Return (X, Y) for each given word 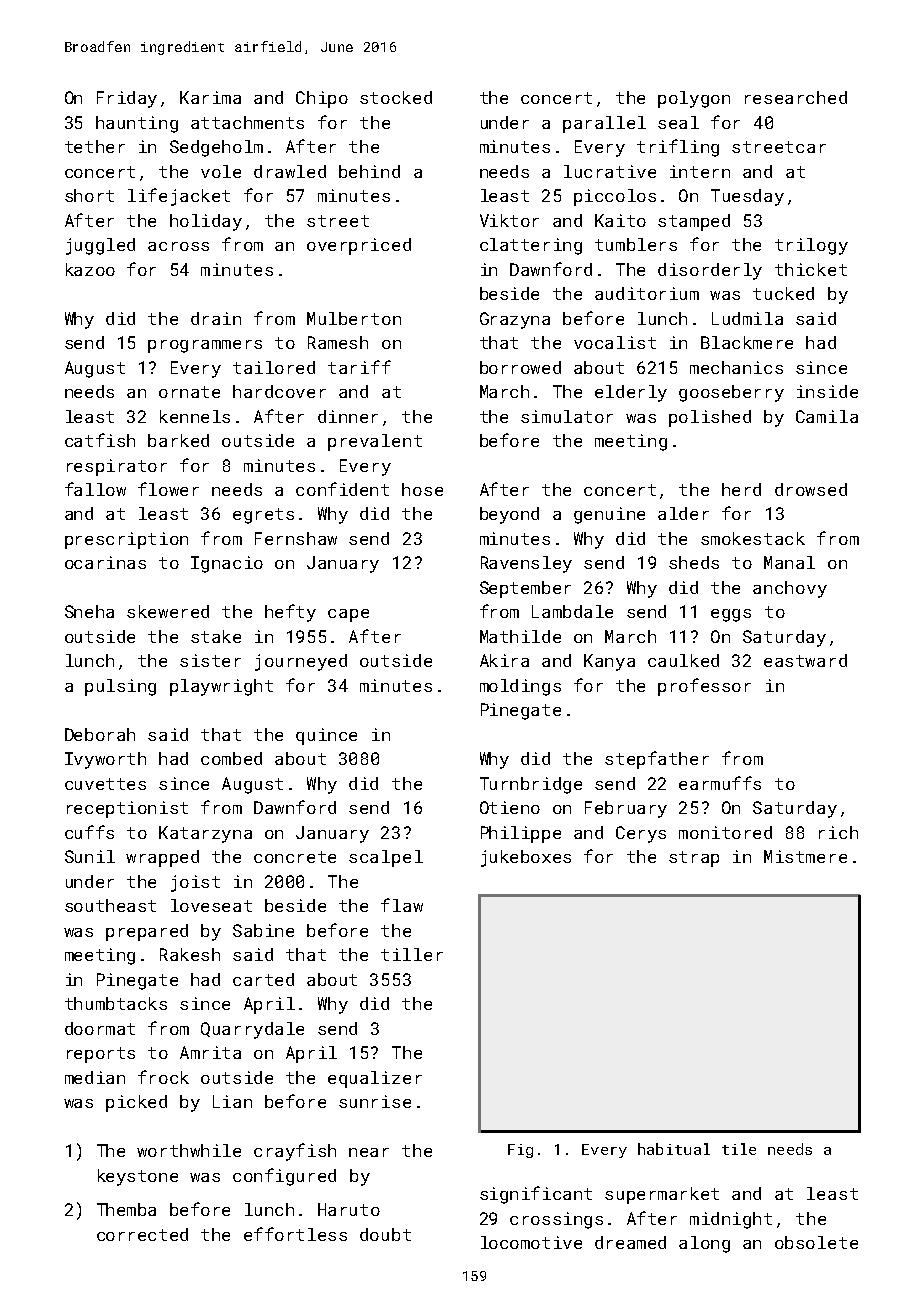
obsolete (816, 1242)
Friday (127, 99)
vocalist (615, 342)
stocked (396, 97)
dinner (348, 416)
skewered (168, 611)
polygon (694, 99)
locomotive (531, 1242)
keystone (138, 1177)
